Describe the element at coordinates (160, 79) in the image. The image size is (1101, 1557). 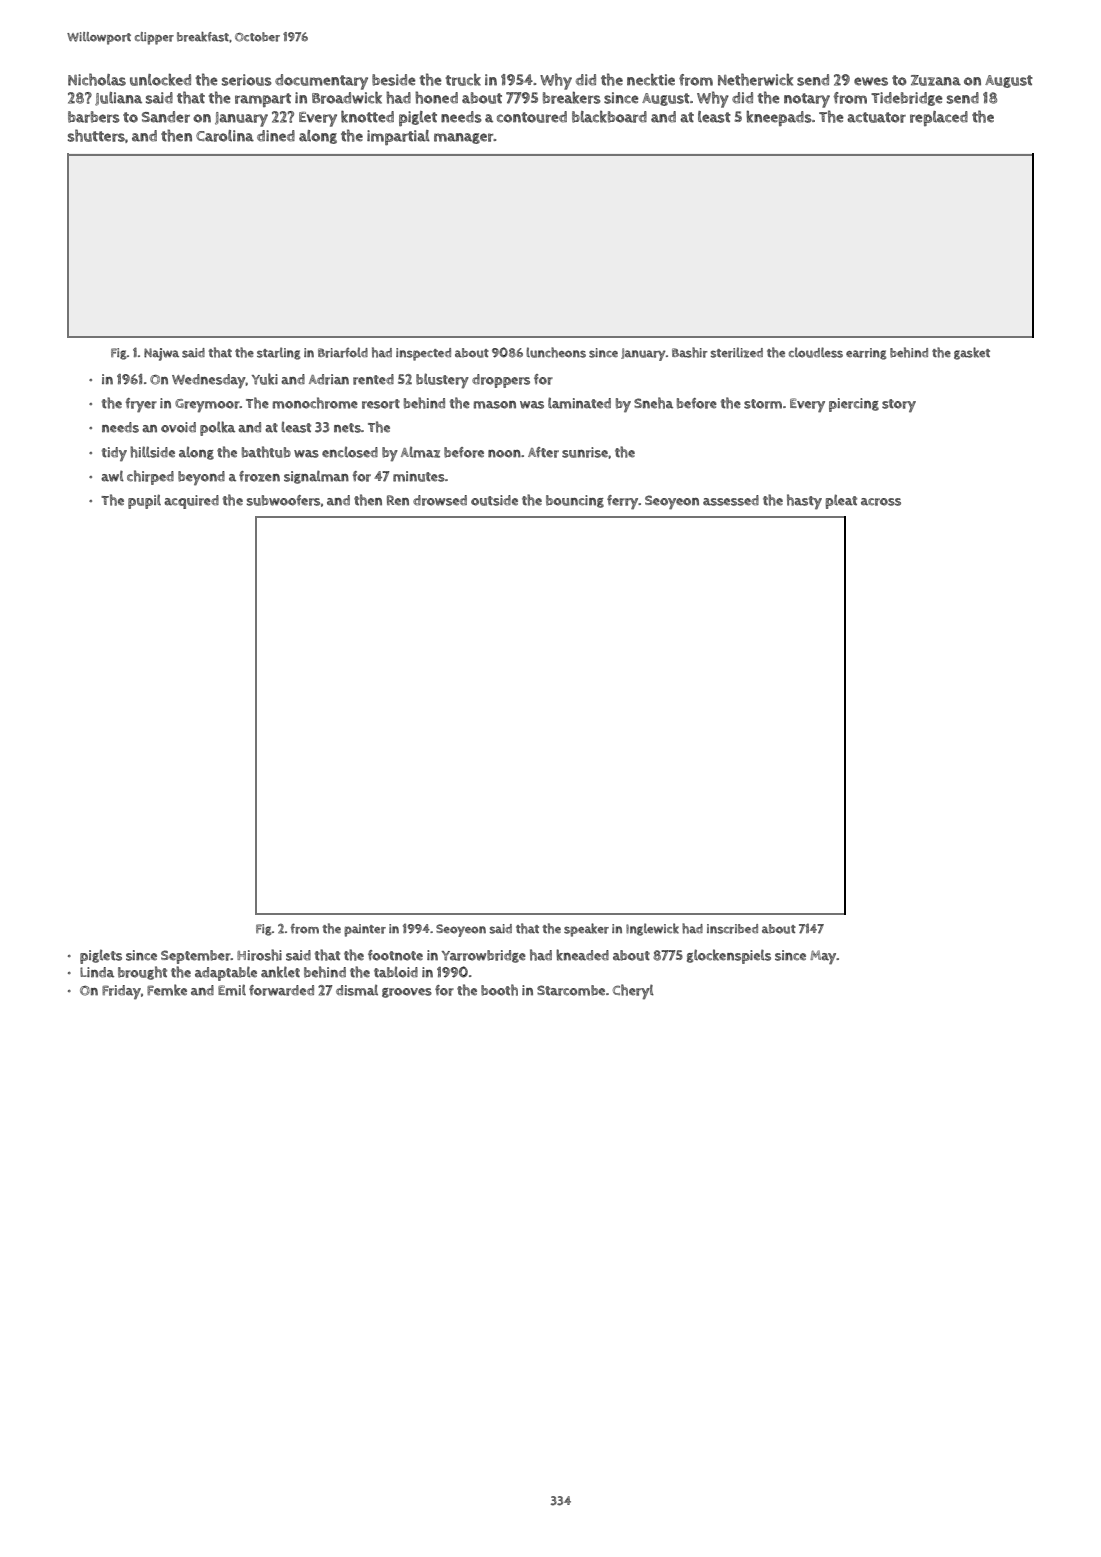
I see `unlocked` at that location.
